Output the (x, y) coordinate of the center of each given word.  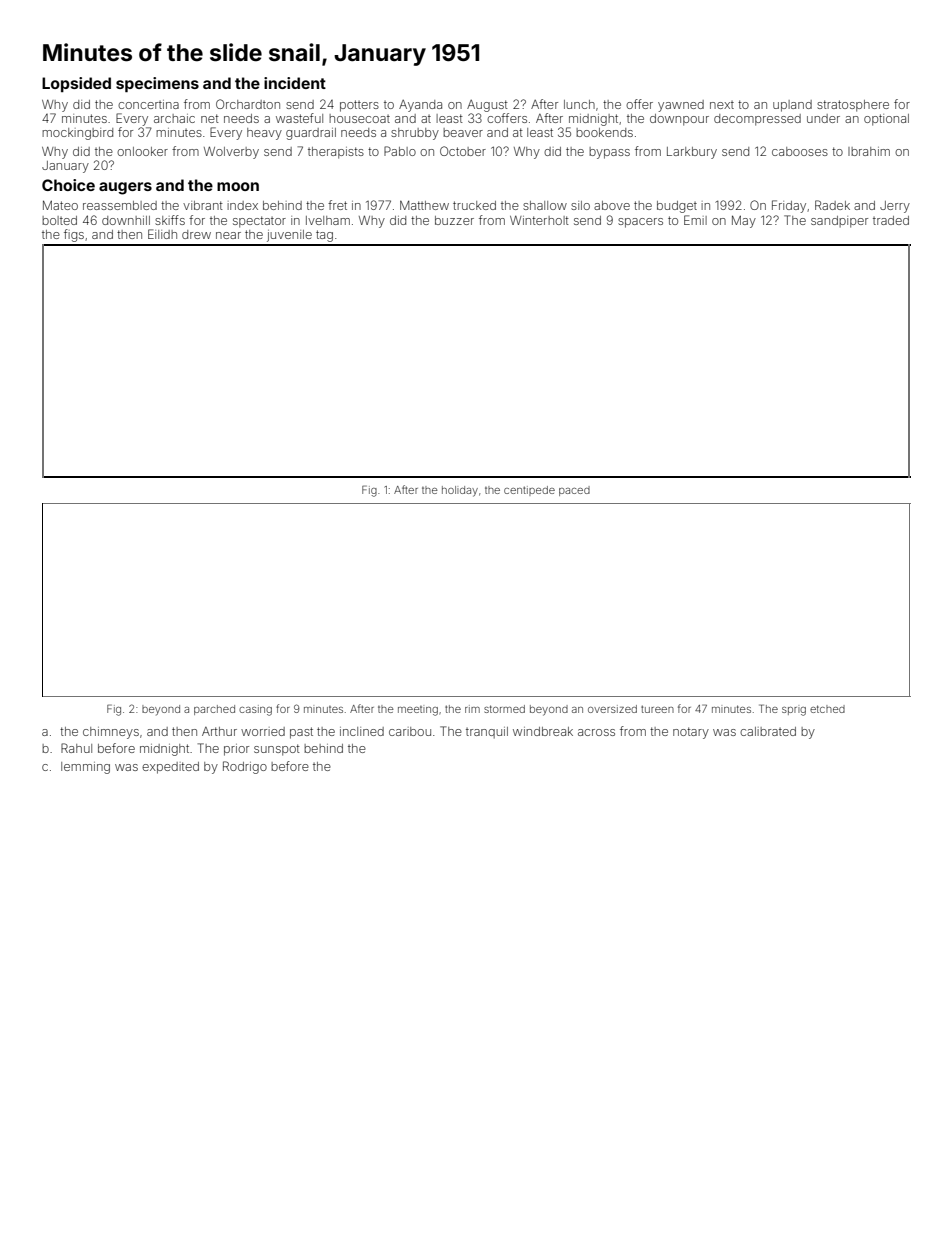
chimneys (111, 733)
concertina (148, 104)
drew (196, 234)
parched (214, 710)
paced (574, 491)
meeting (418, 711)
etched (827, 709)
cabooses (800, 151)
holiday (460, 491)
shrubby (415, 134)
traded (891, 220)
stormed (504, 709)
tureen (657, 709)
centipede (529, 491)
